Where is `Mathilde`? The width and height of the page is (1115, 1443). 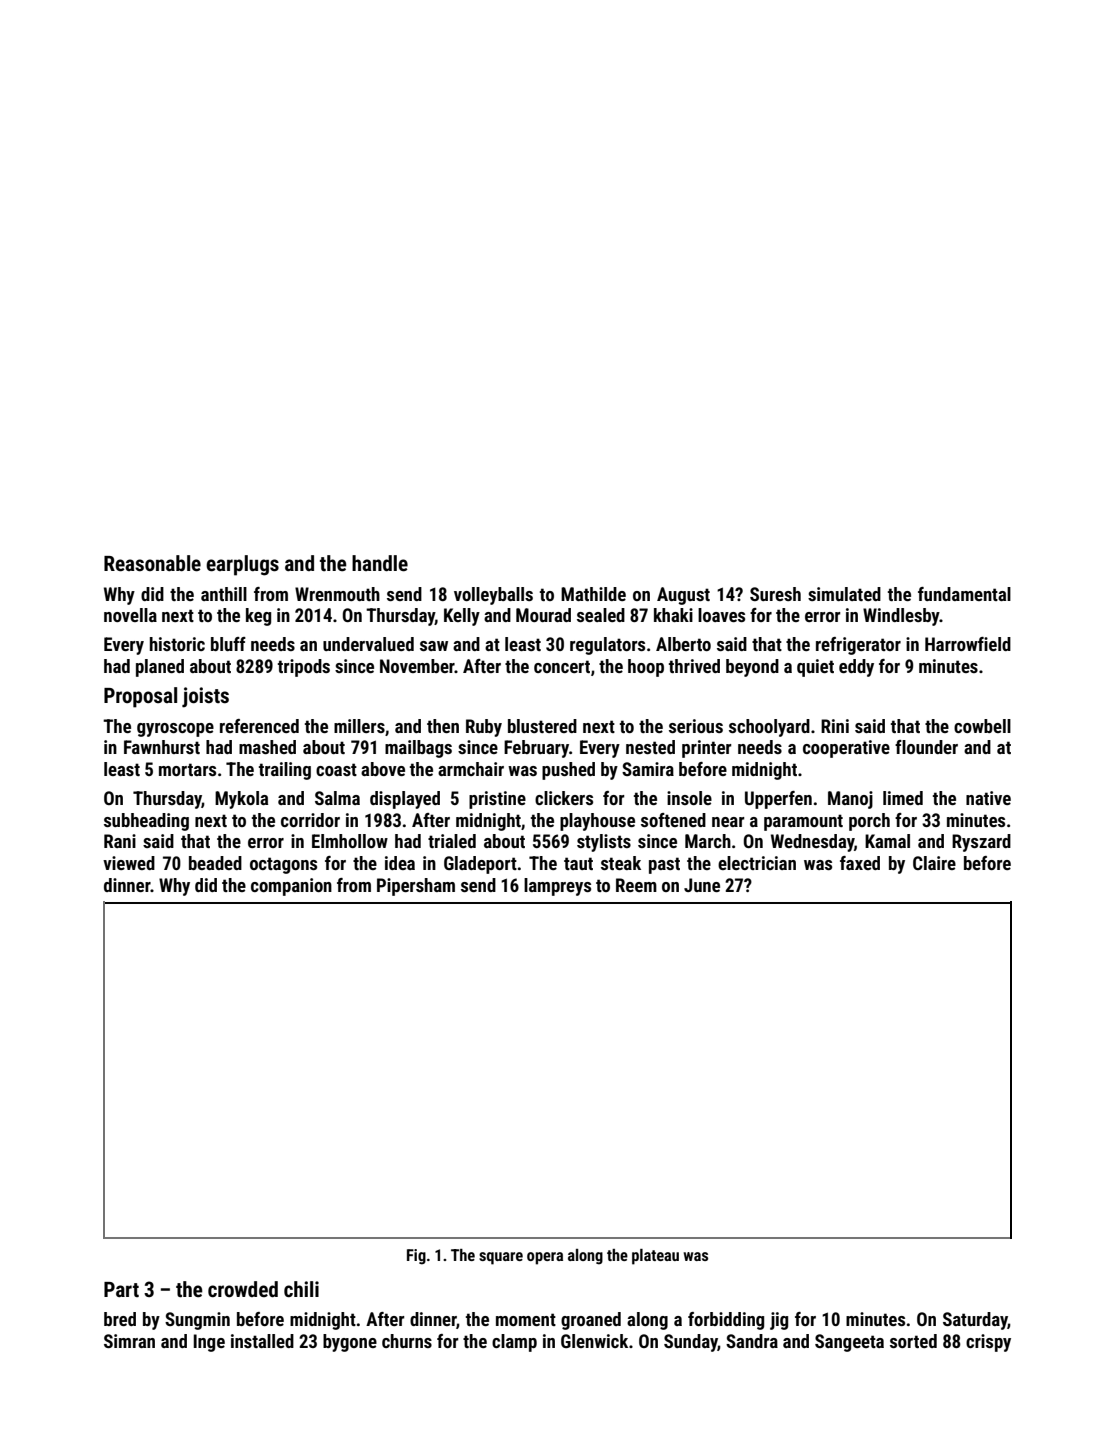
Mathilde is located at coordinates (593, 594).
